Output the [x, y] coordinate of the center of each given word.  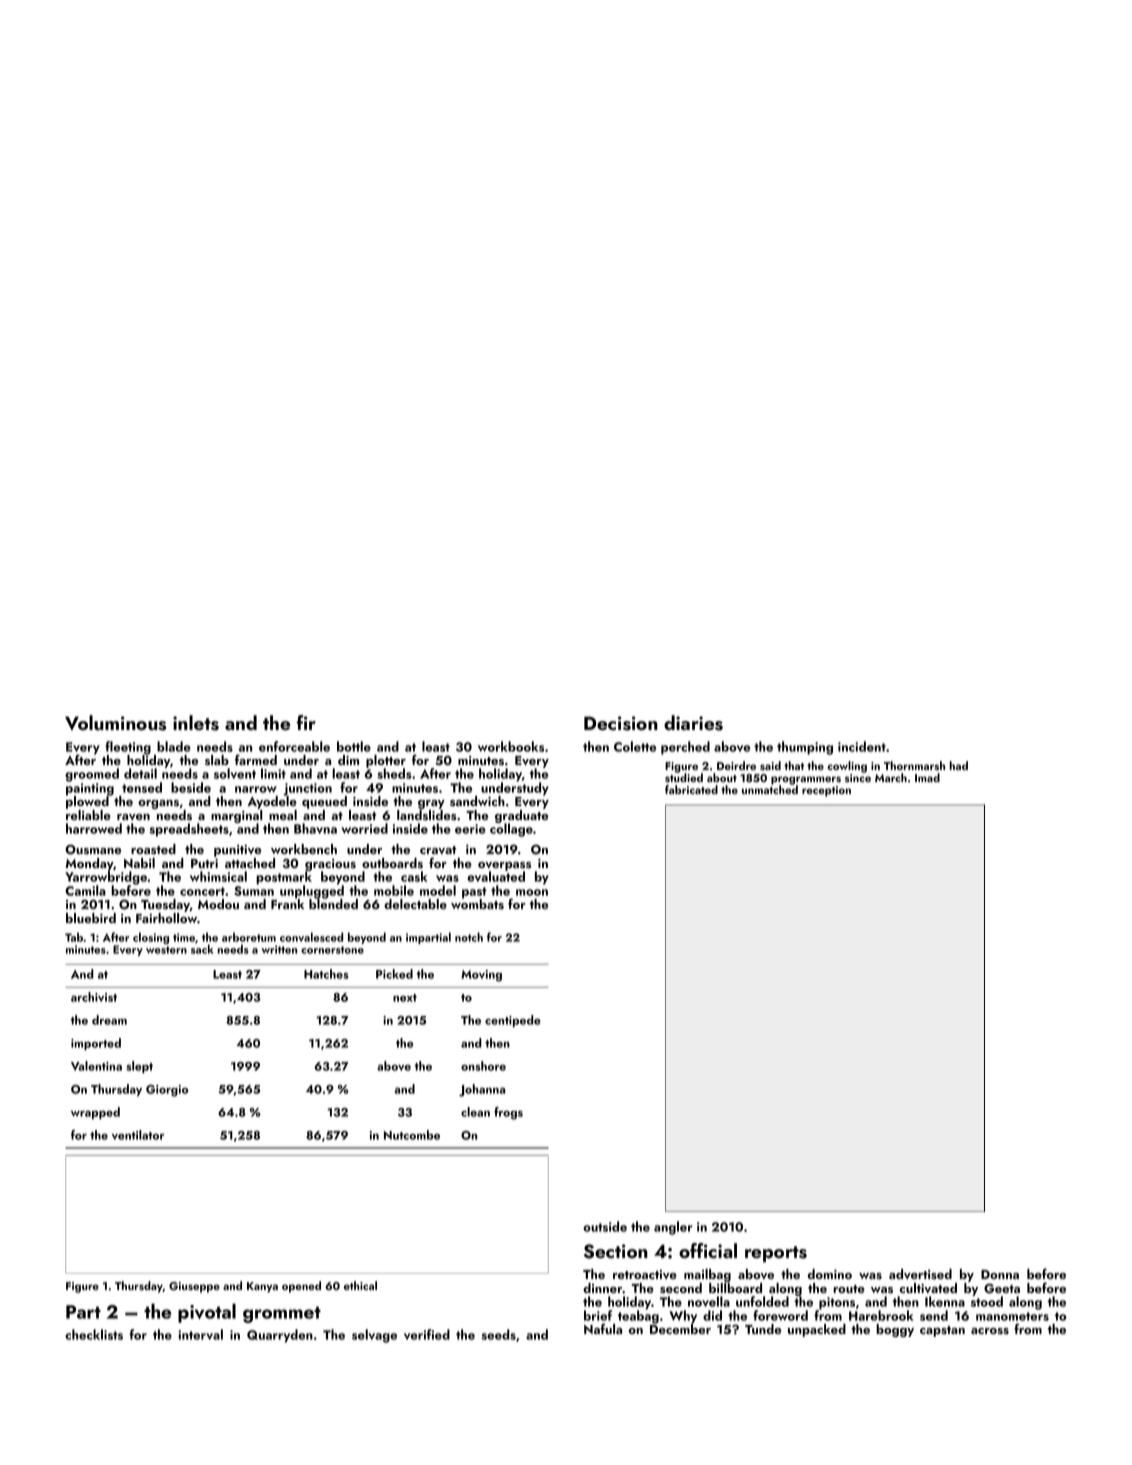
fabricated [691, 789]
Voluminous [115, 723]
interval [200, 1334]
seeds [498, 1334]
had [959, 765]
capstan [942, 1331]
